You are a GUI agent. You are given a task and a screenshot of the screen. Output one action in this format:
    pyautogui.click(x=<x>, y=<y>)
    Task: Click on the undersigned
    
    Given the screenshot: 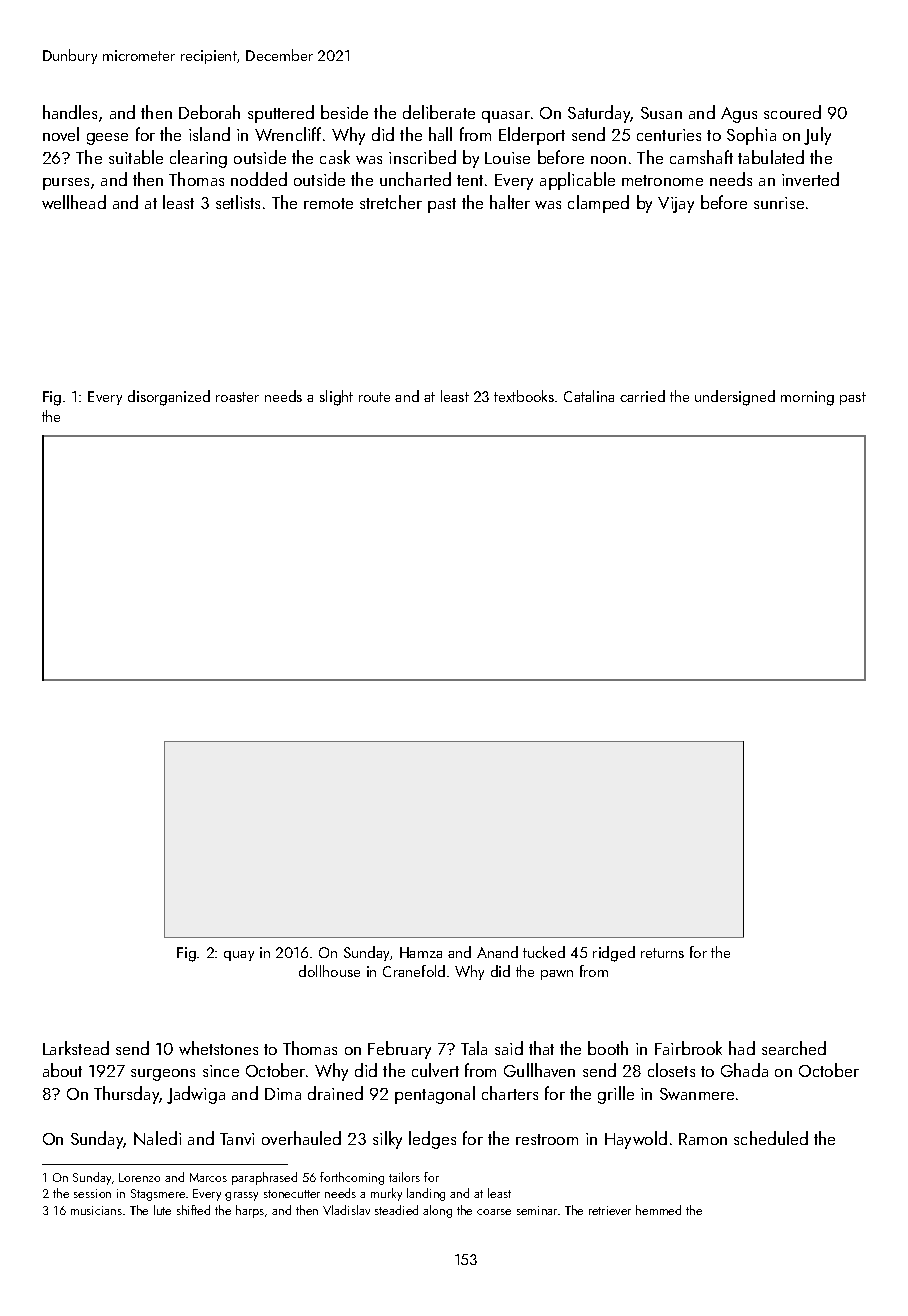 What is the action you would take?
    pyautogui.click(x=735, y=398)
